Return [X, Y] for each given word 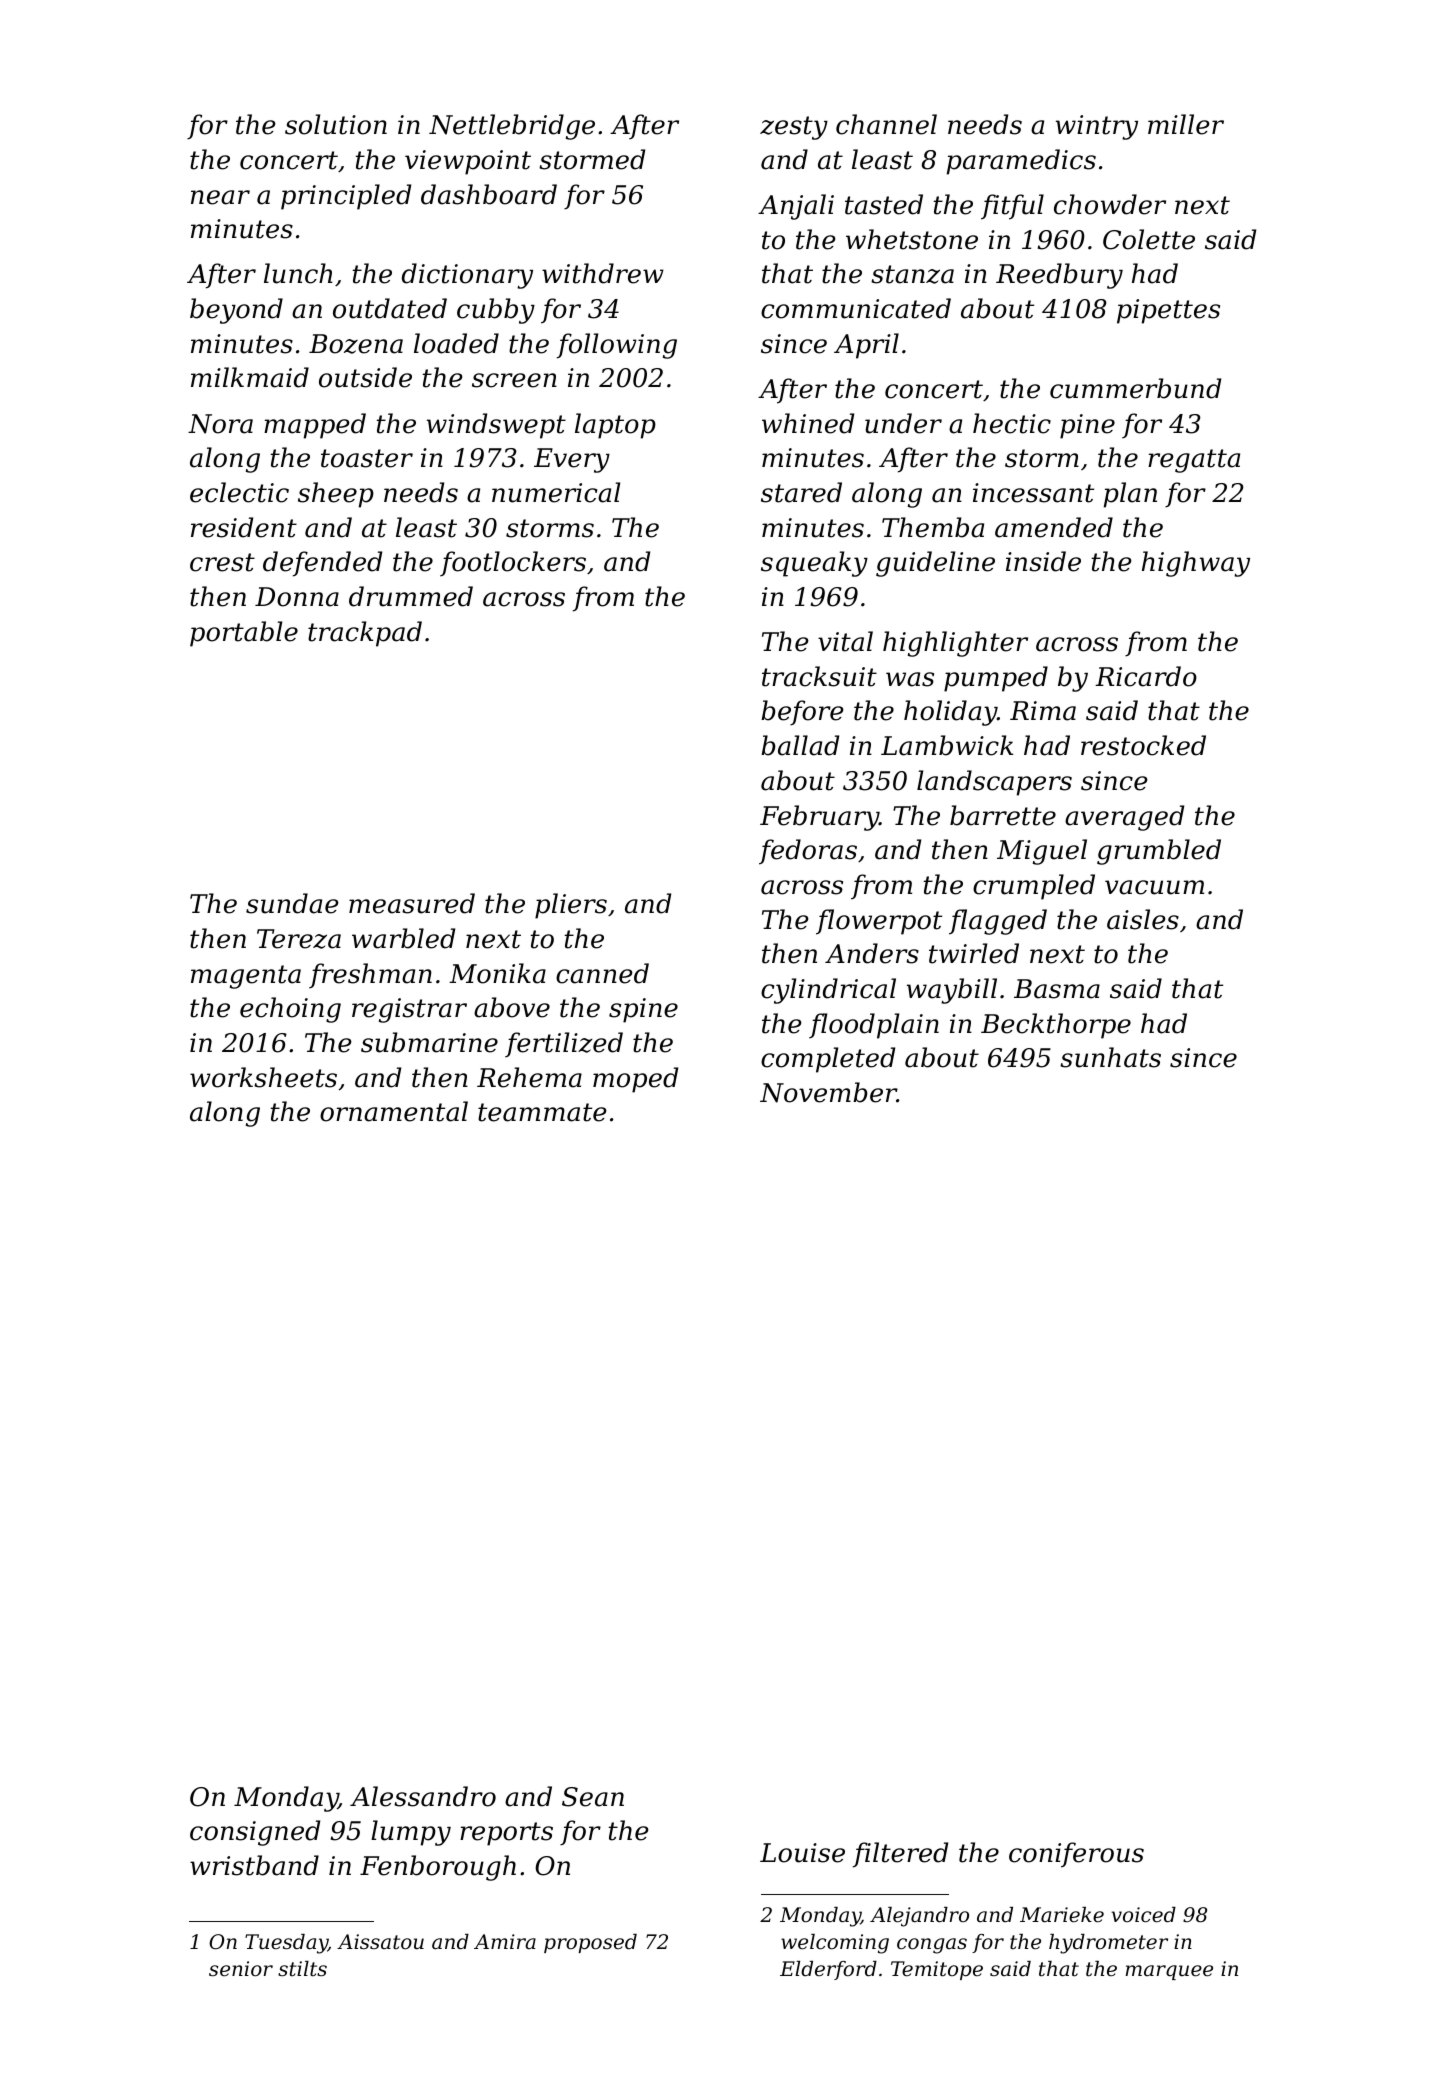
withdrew [603, 273]
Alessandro [423, 1796]
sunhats [1110, 1057]
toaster [367, 458]
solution [336, 124]
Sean [593, 1797]
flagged [998, 922]
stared [801, 492]
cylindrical [828, 991]
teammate [542, 1112]
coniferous [1076, 1855]
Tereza [299, 939]
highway [1196, 564]
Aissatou [380, 1942]
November [828, 1092]
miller [1186, 124]
